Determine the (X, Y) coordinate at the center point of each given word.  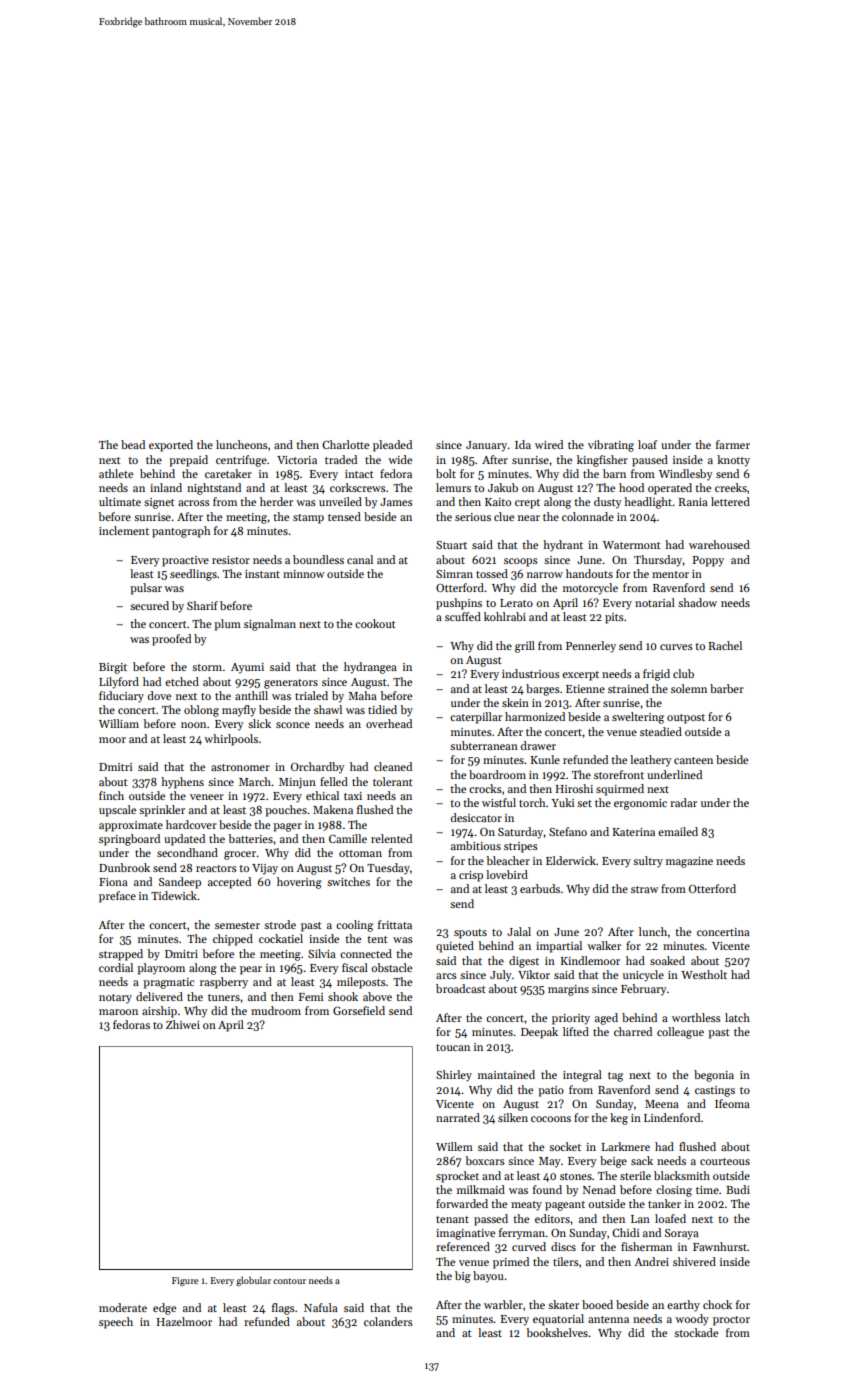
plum (227, 625)
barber (727, 688)
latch (737, 1017)
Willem (454, 1146)
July (500, 976)
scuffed (463, 616)
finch (111, 795)
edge (164, 1309)
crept (527, 504)
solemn (689, 688)
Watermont (632, 545)
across (194, 503)
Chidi (625, 1232)
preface (117, 897)
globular (253, 1281)
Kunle (545, 759)
